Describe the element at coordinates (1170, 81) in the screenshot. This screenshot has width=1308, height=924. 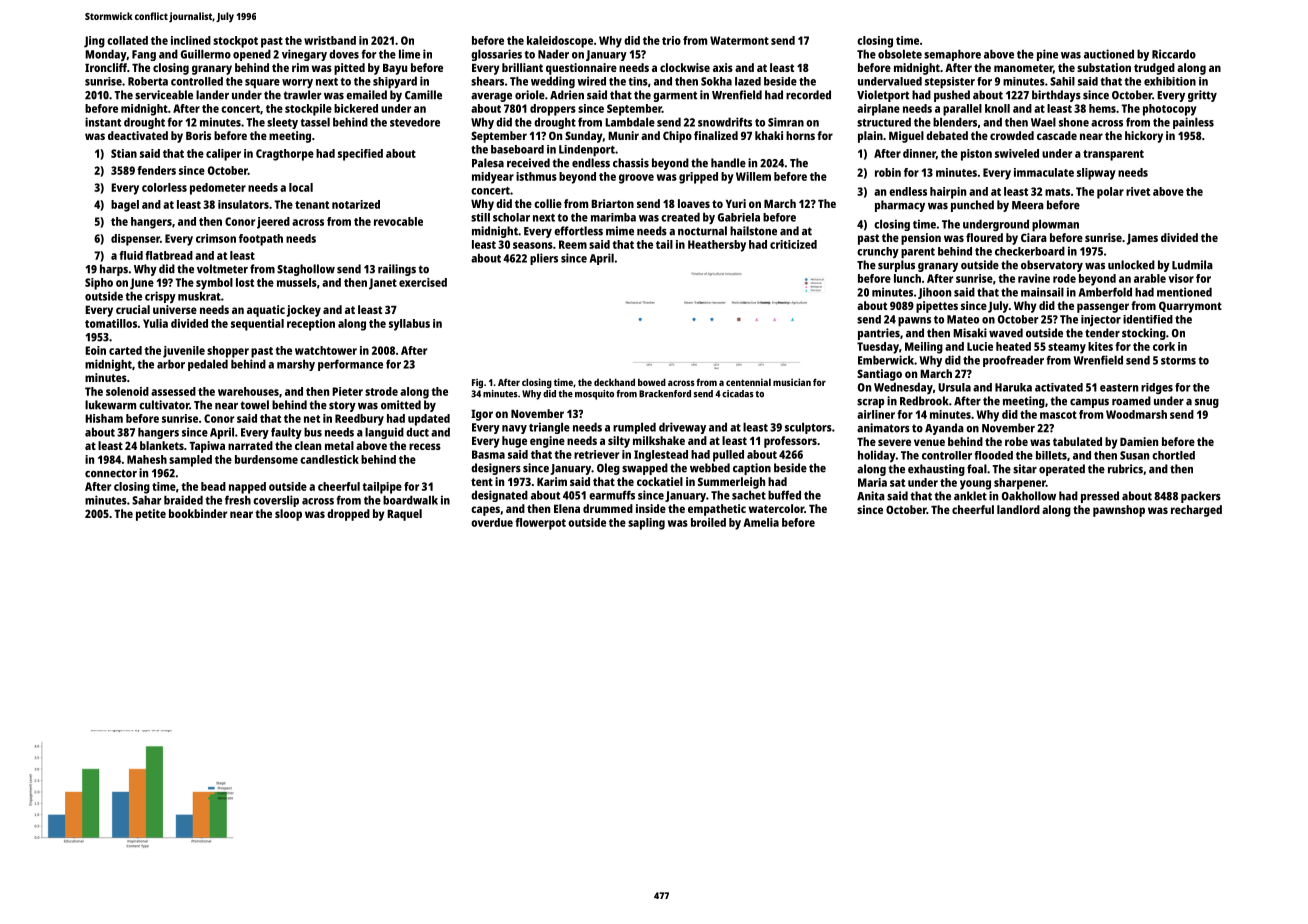
I see `exhibition` at that location.
